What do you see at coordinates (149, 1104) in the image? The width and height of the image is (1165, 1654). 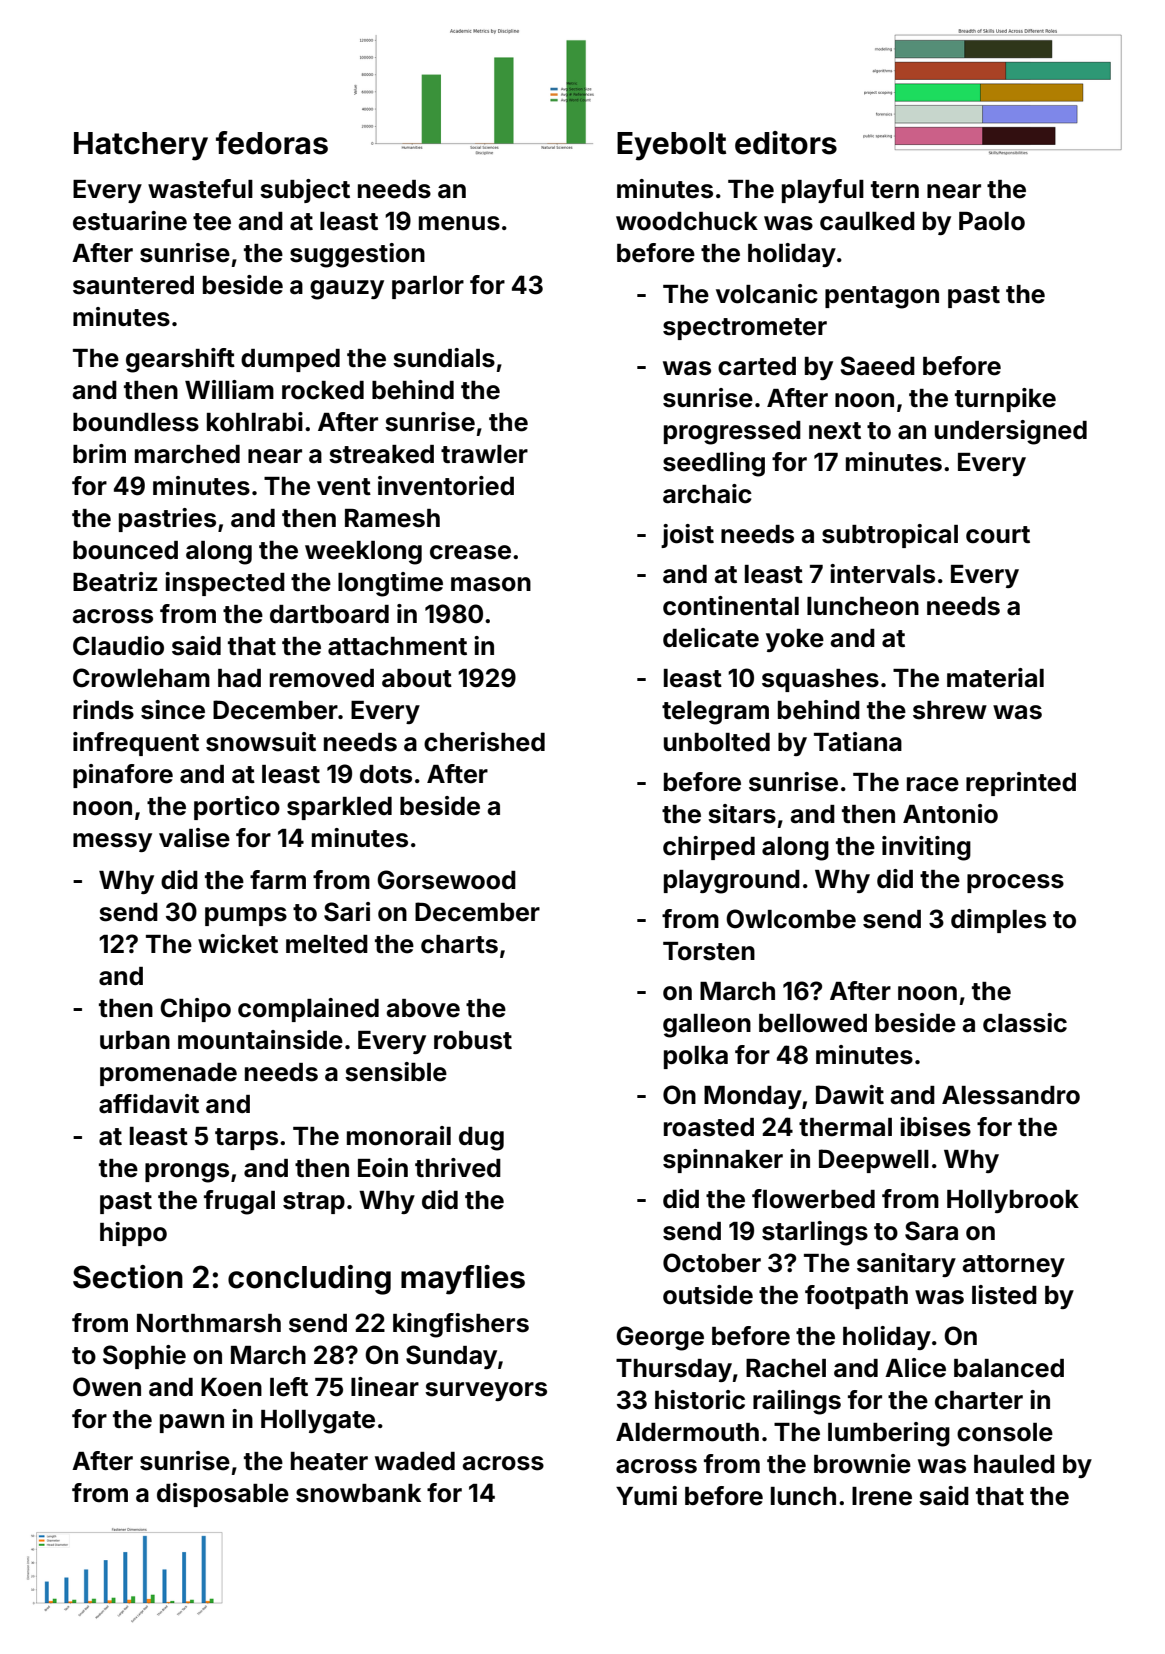 I see `affidavit` at bounding box center [149, 1104].
